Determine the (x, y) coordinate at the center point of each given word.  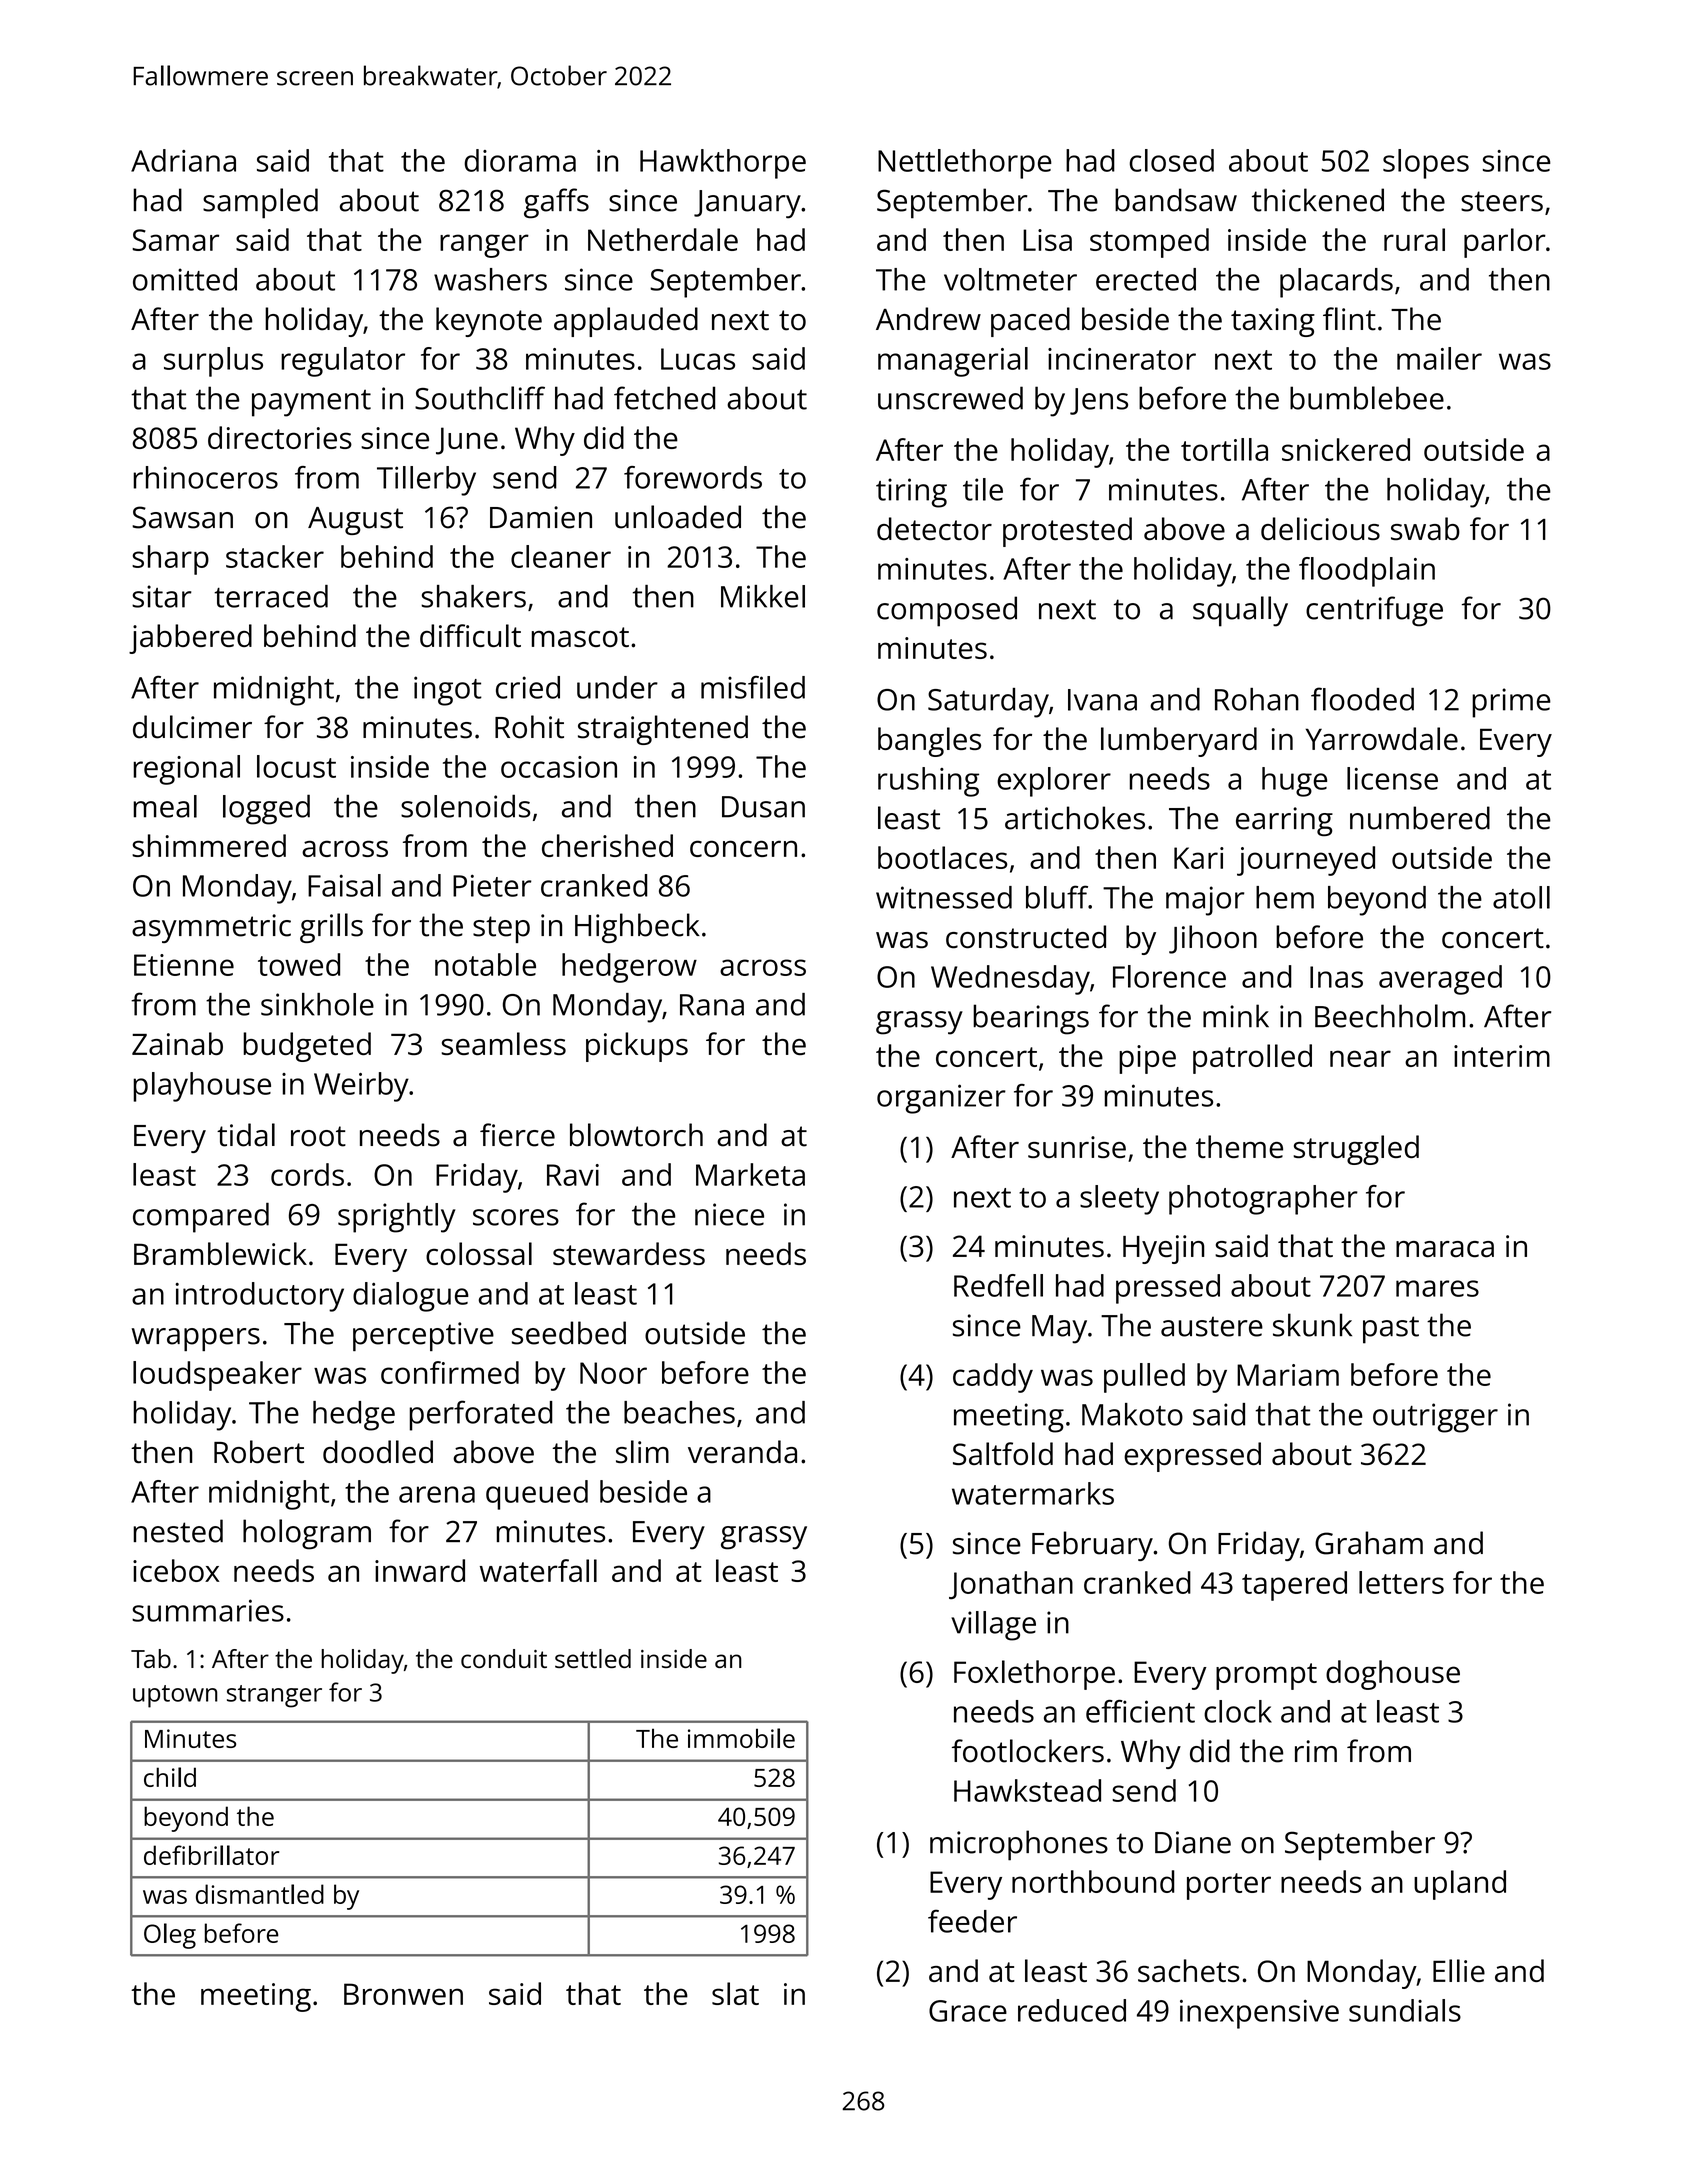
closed (1172, 160)
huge (1294, 782)
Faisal (344, 885)
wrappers (196, 1339)
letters (1401, 1582)
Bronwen (403, 1994)
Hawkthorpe (723, 164)
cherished (607, 845)
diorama (520, 160)
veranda (742, 1452)
